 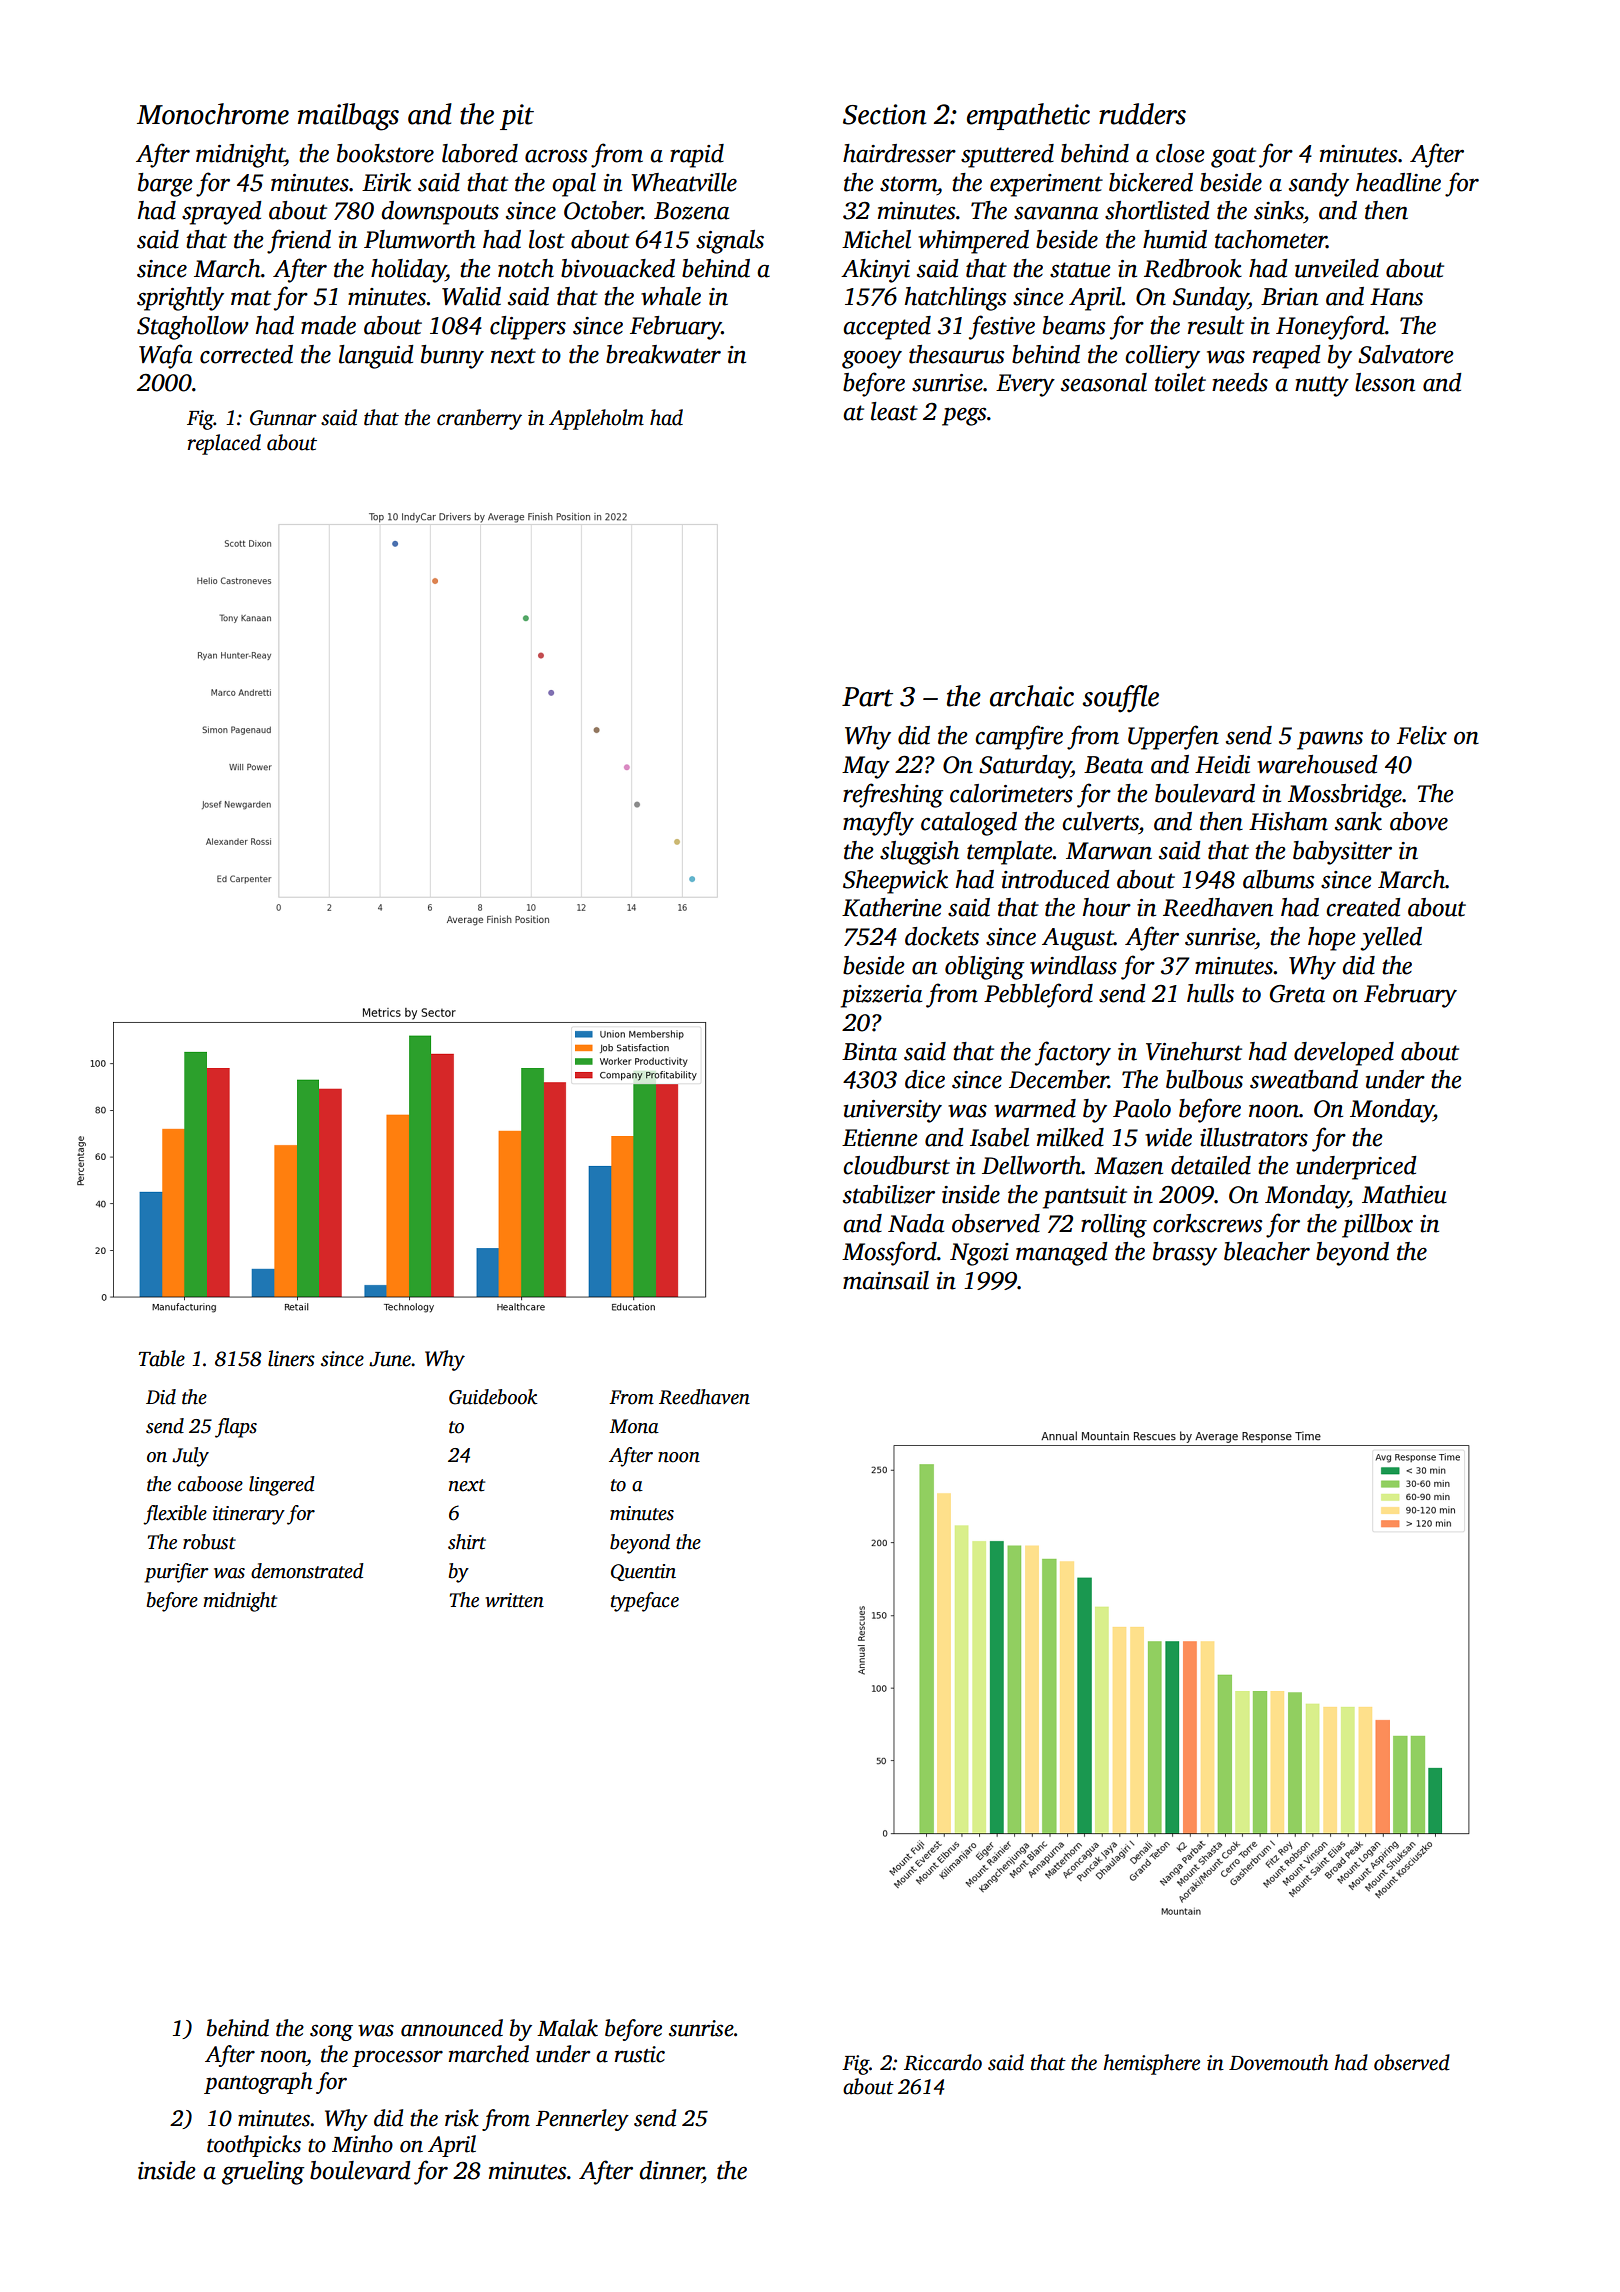 What do you see at coordinates (1278, 2062) in the screenshot?
I see `Dovemouth` at bounding box center [1278, 2062].
